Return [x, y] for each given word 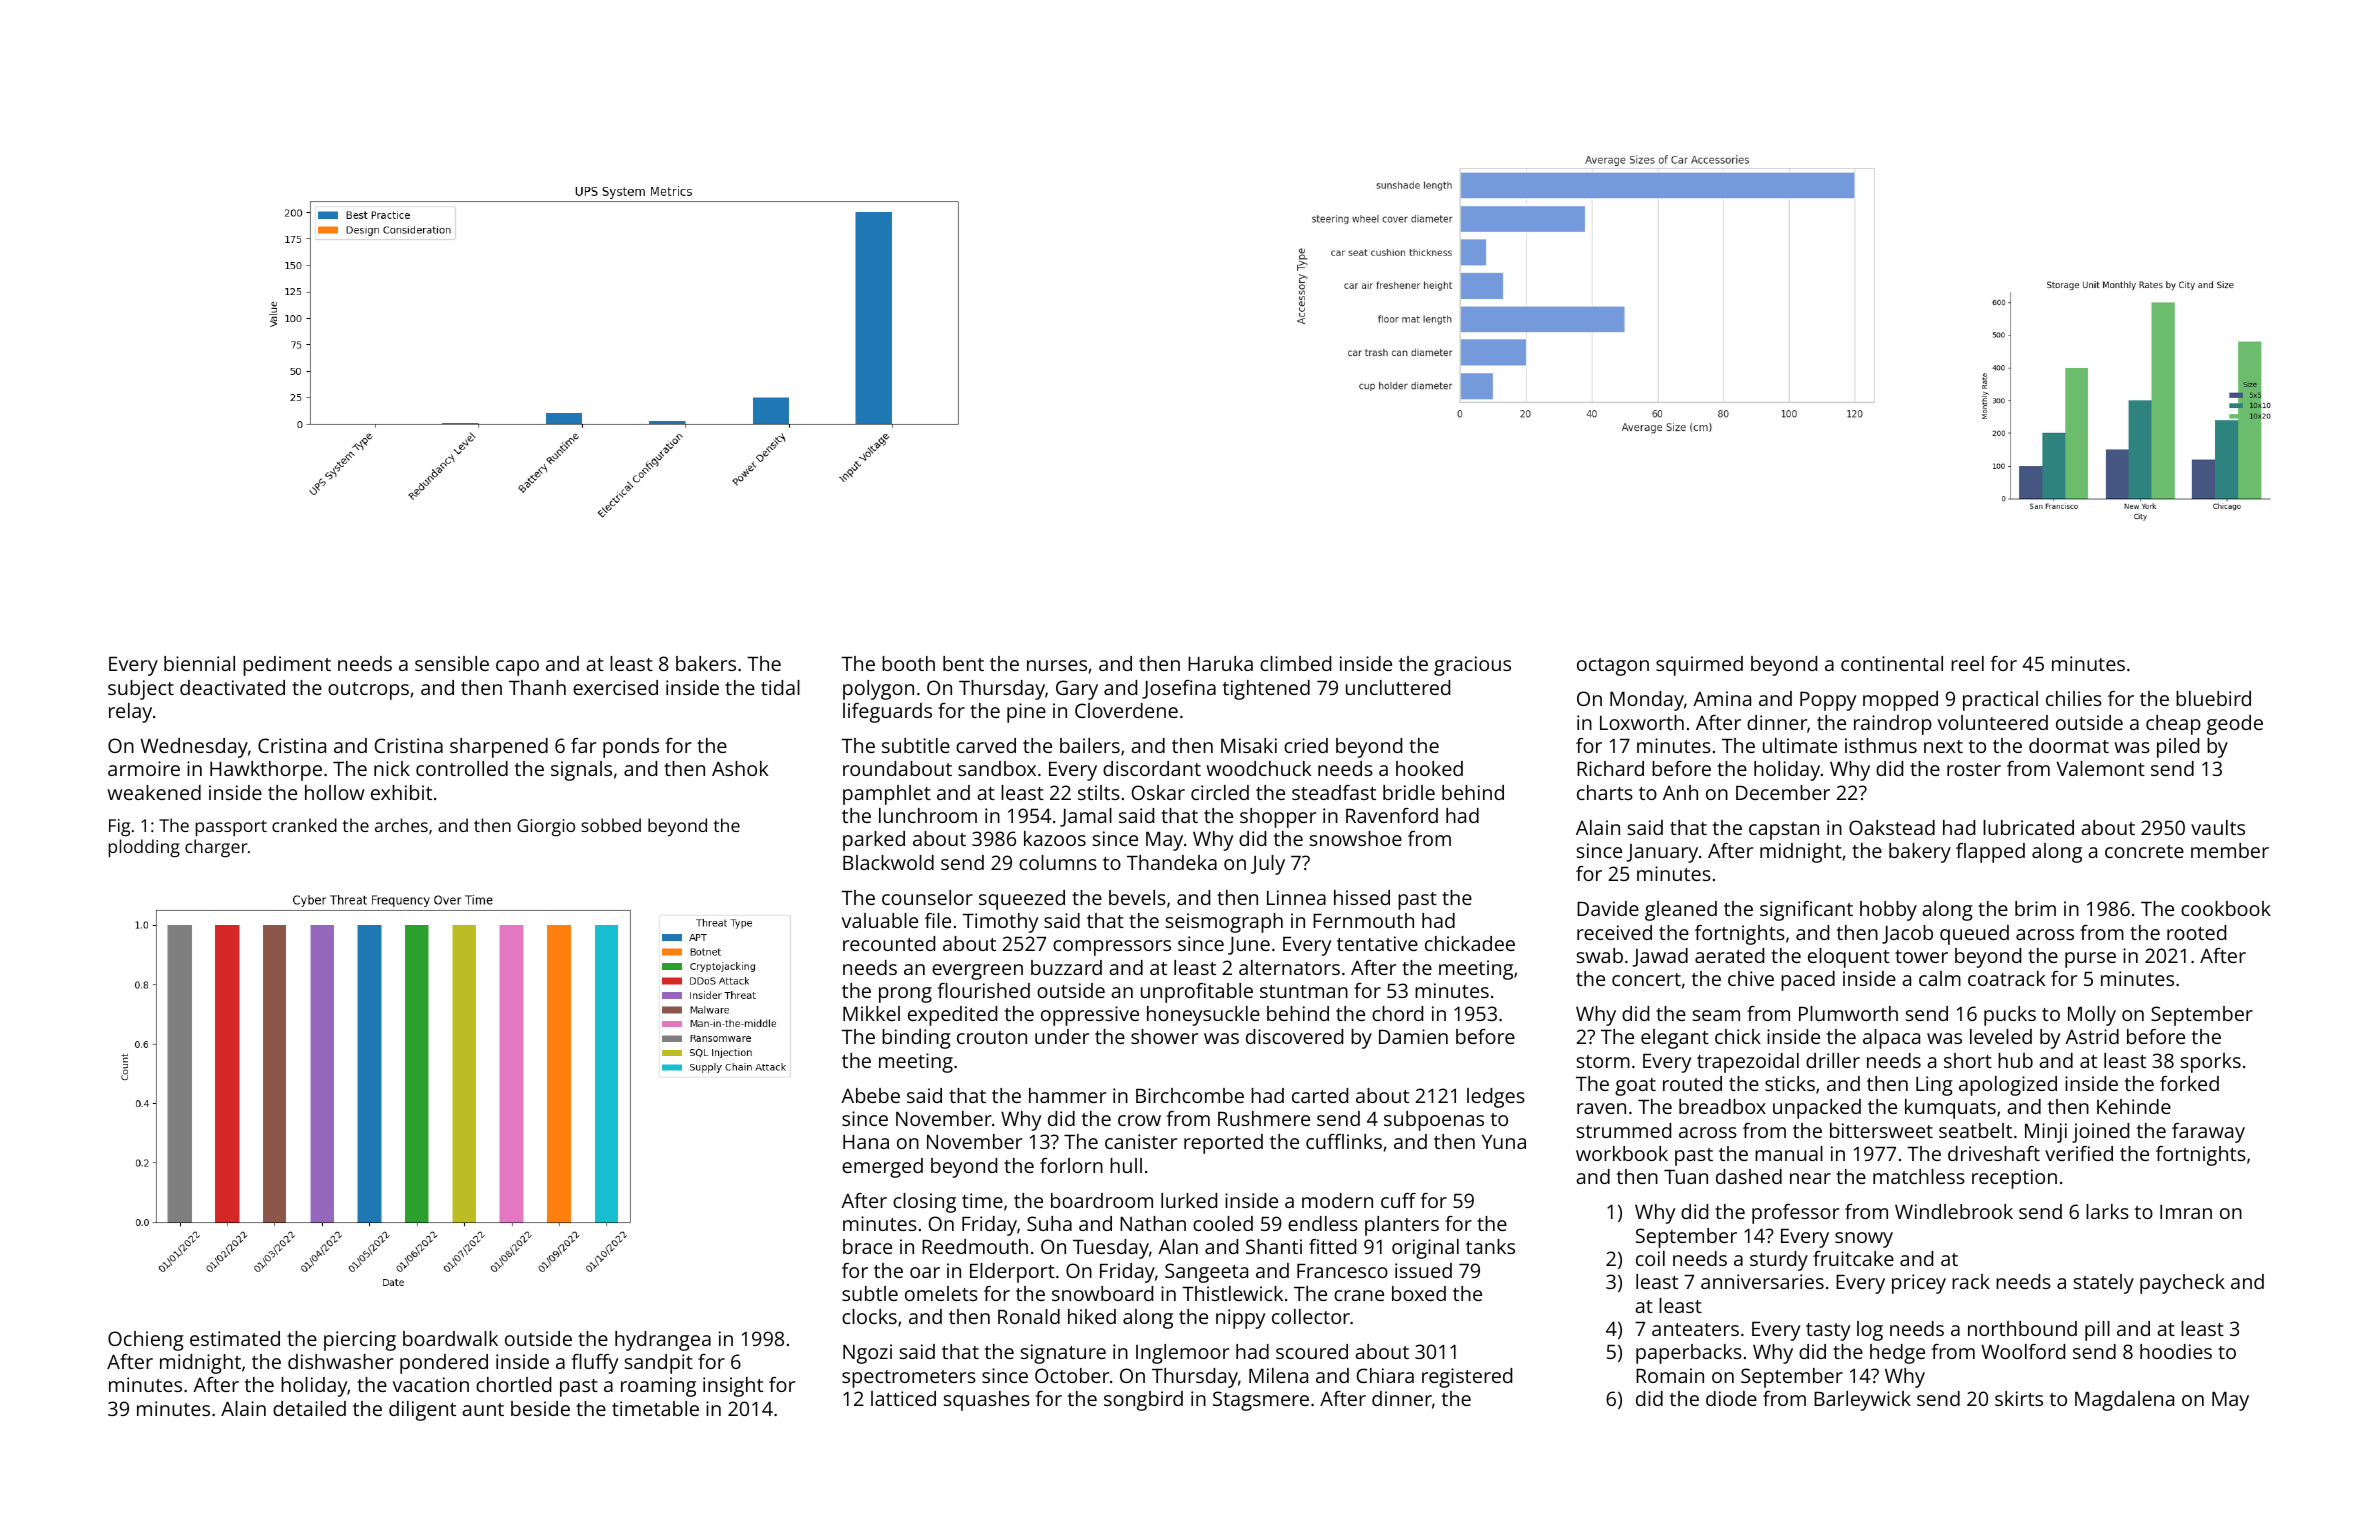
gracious [1472, 666]
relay [130, 713]
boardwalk [450, 1338]
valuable [879, 920]
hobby [1888, 911]
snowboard [1102, 1293]
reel [1967, 663]
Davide [1608, 908]
